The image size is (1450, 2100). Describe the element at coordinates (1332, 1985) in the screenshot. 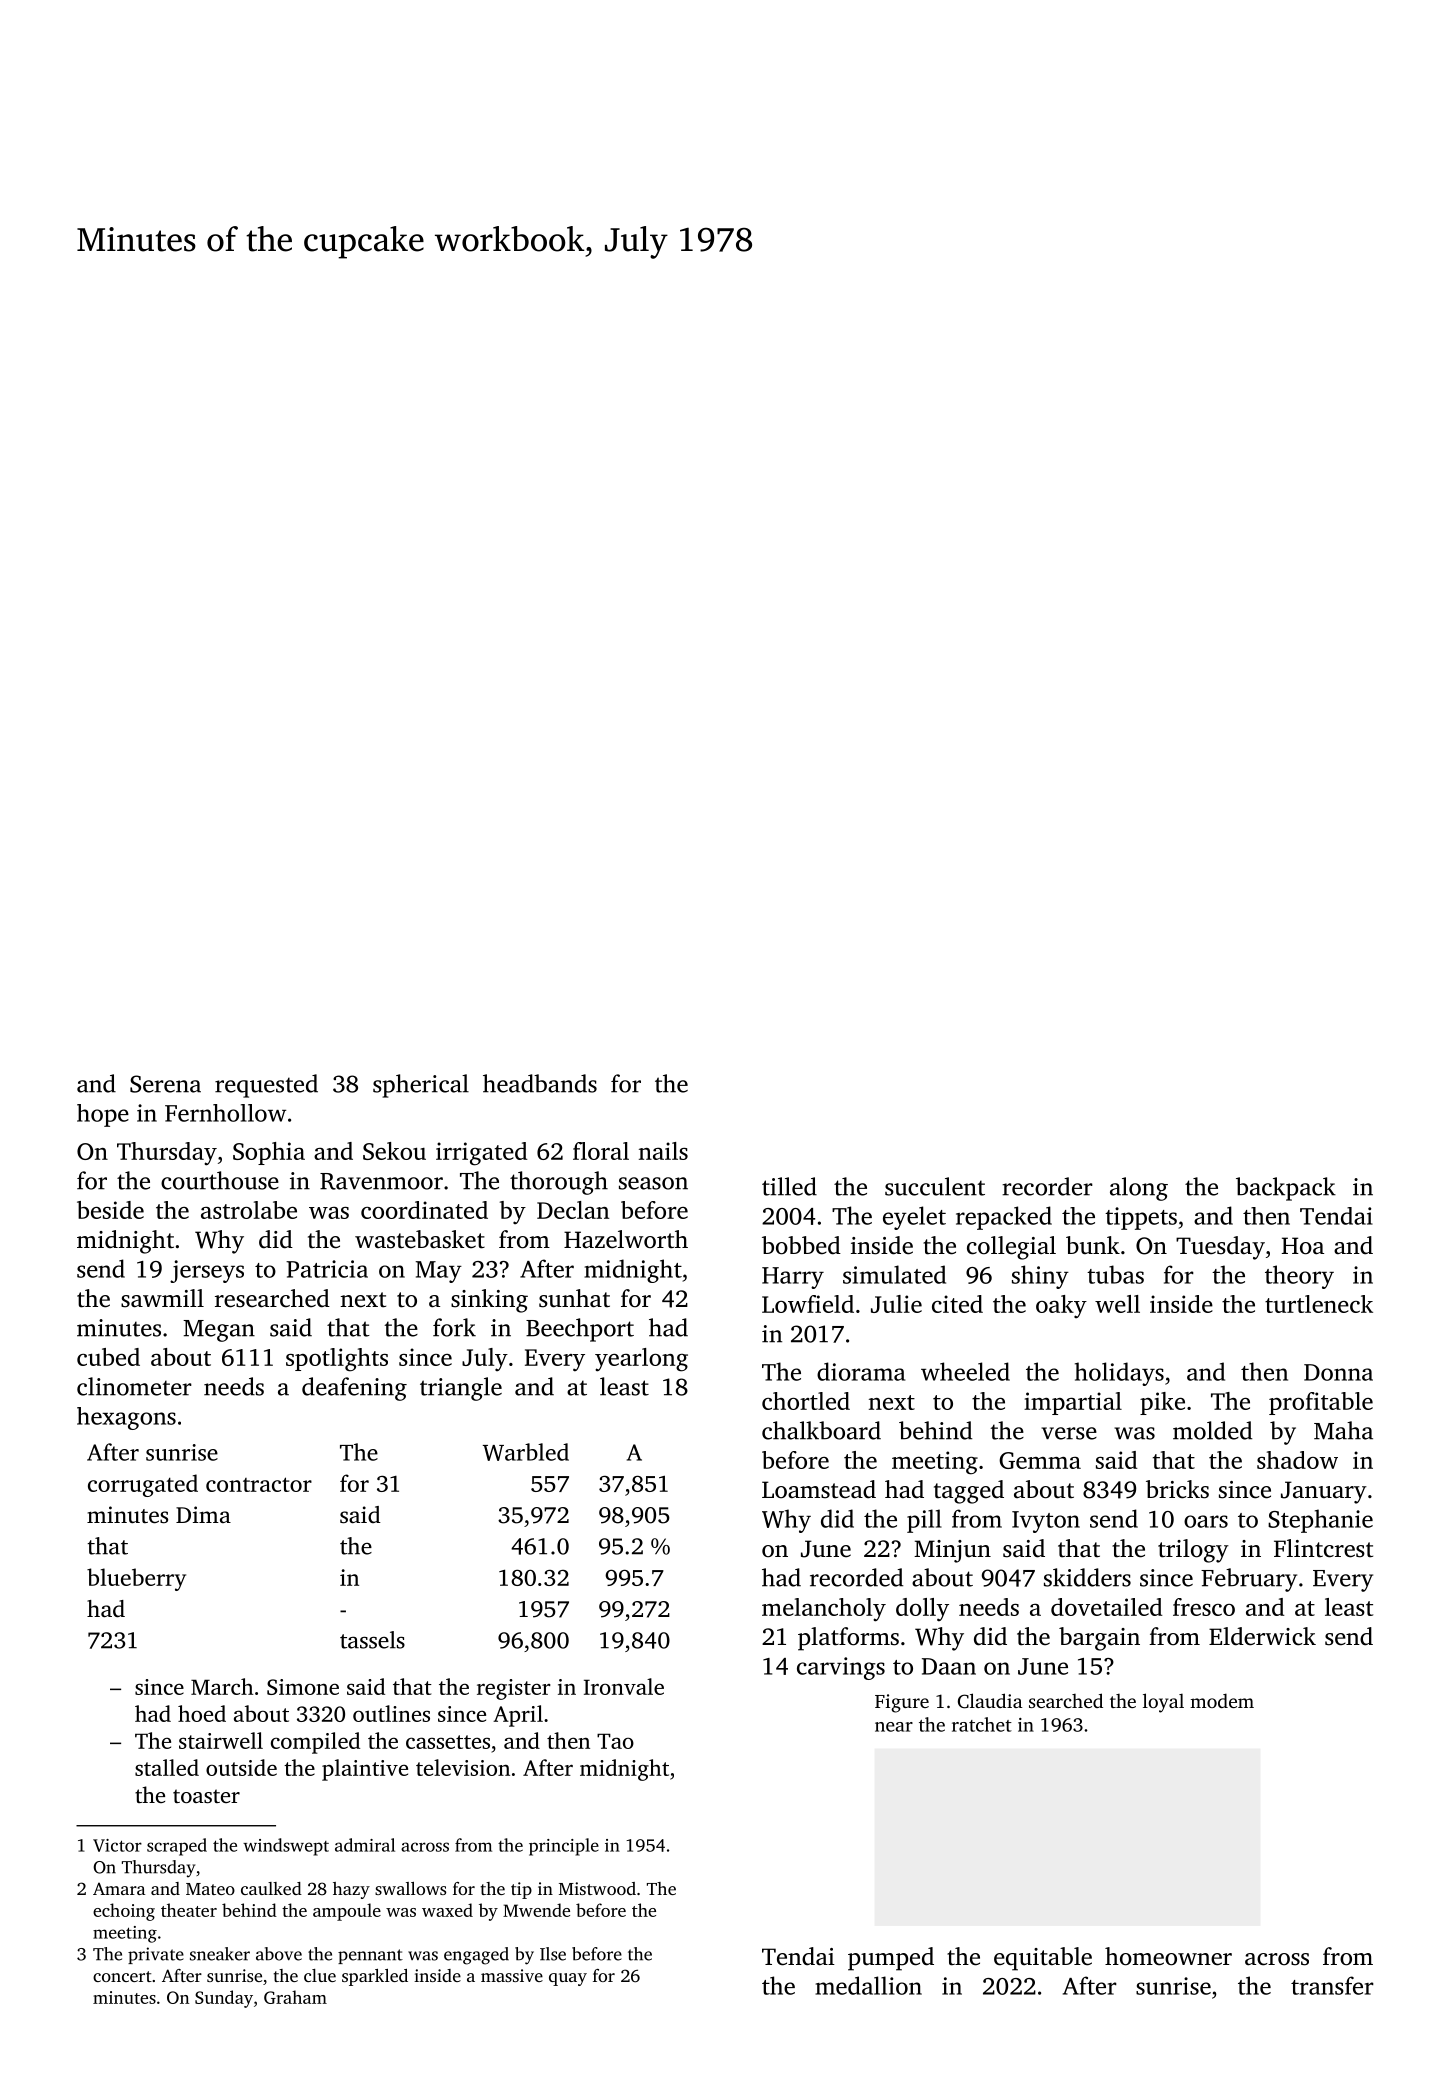

I see `transfer` at that location.
